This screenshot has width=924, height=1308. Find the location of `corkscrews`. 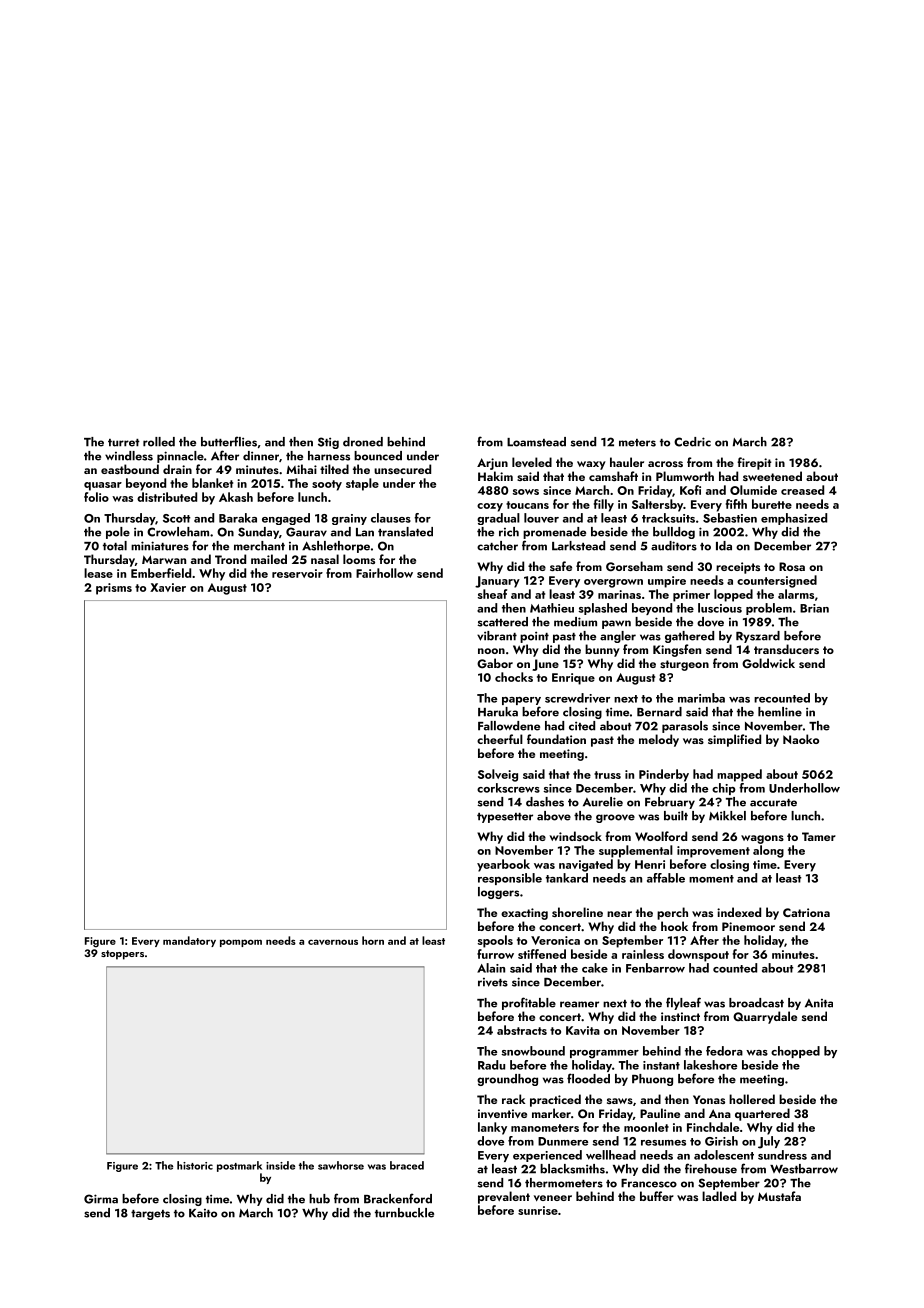

corkscrews is located at coordinates (508, 788).
